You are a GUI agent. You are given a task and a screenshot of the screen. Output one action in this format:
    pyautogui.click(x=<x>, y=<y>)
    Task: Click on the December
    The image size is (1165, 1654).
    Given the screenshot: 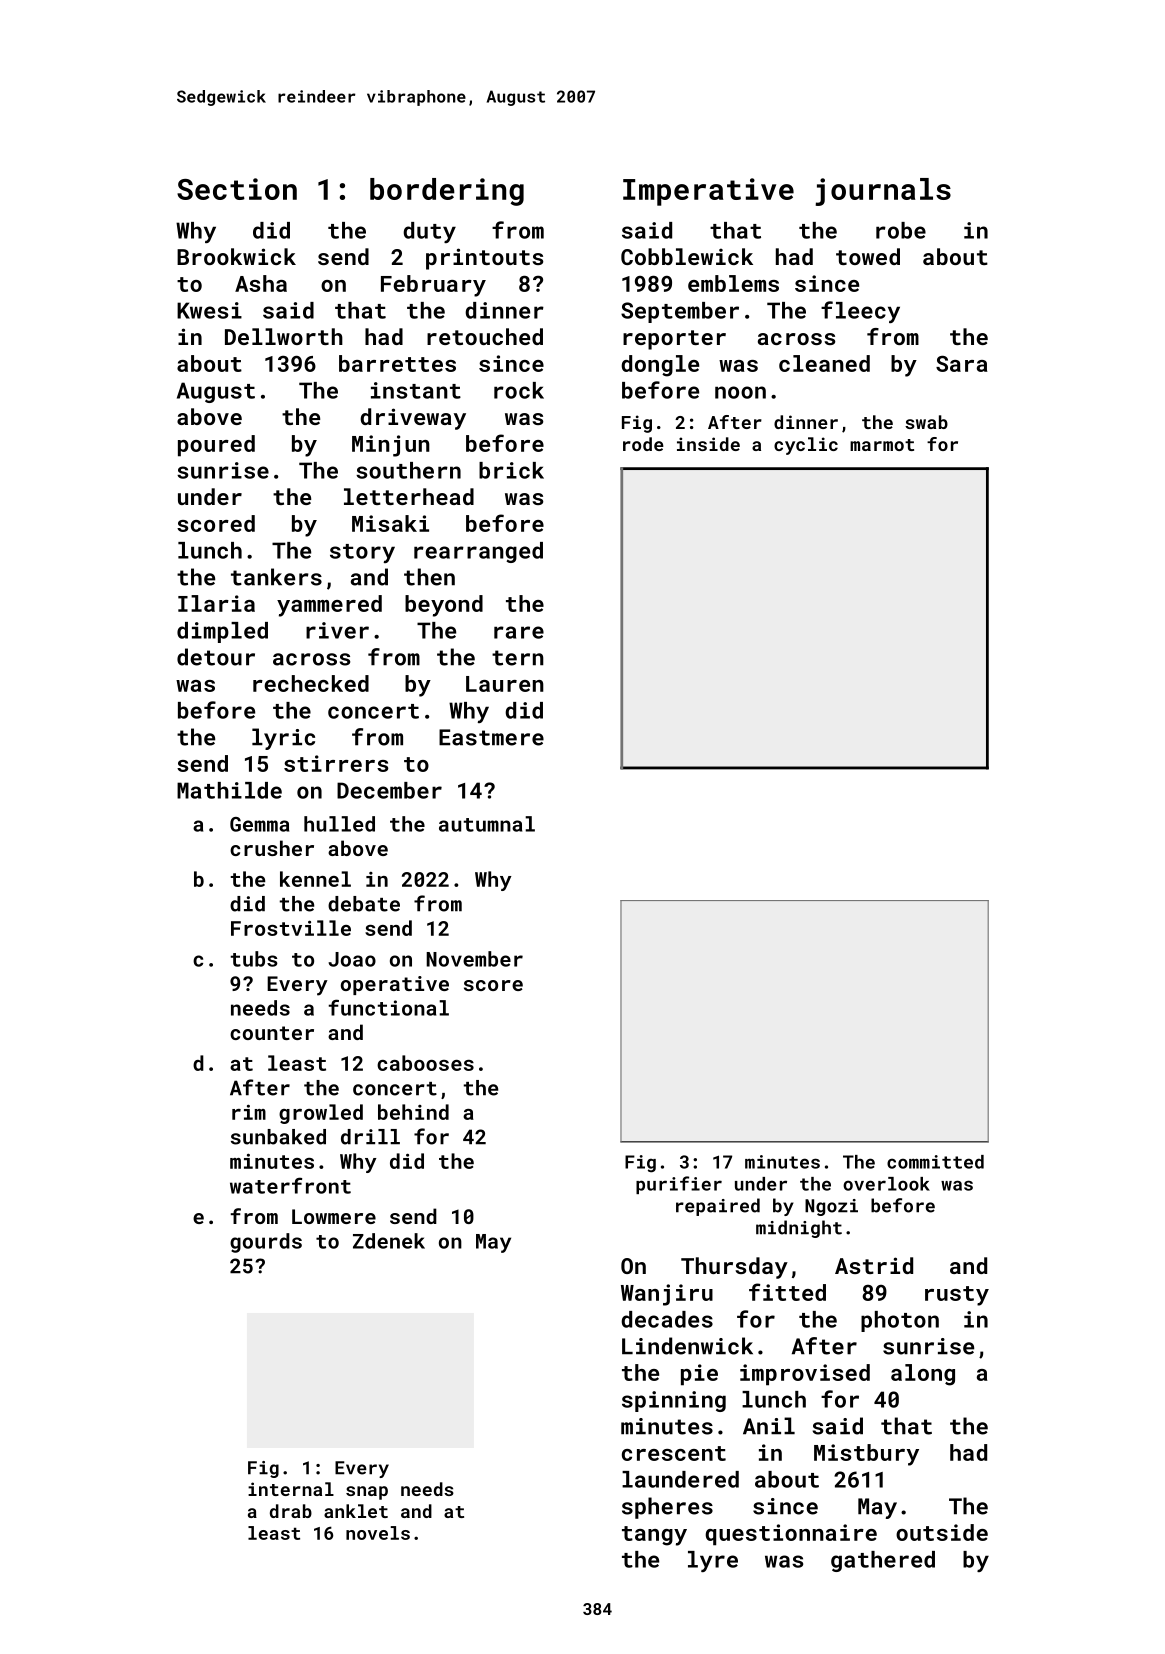 What is the action you would take?
    pyautogui.click(x=389, y=790)
